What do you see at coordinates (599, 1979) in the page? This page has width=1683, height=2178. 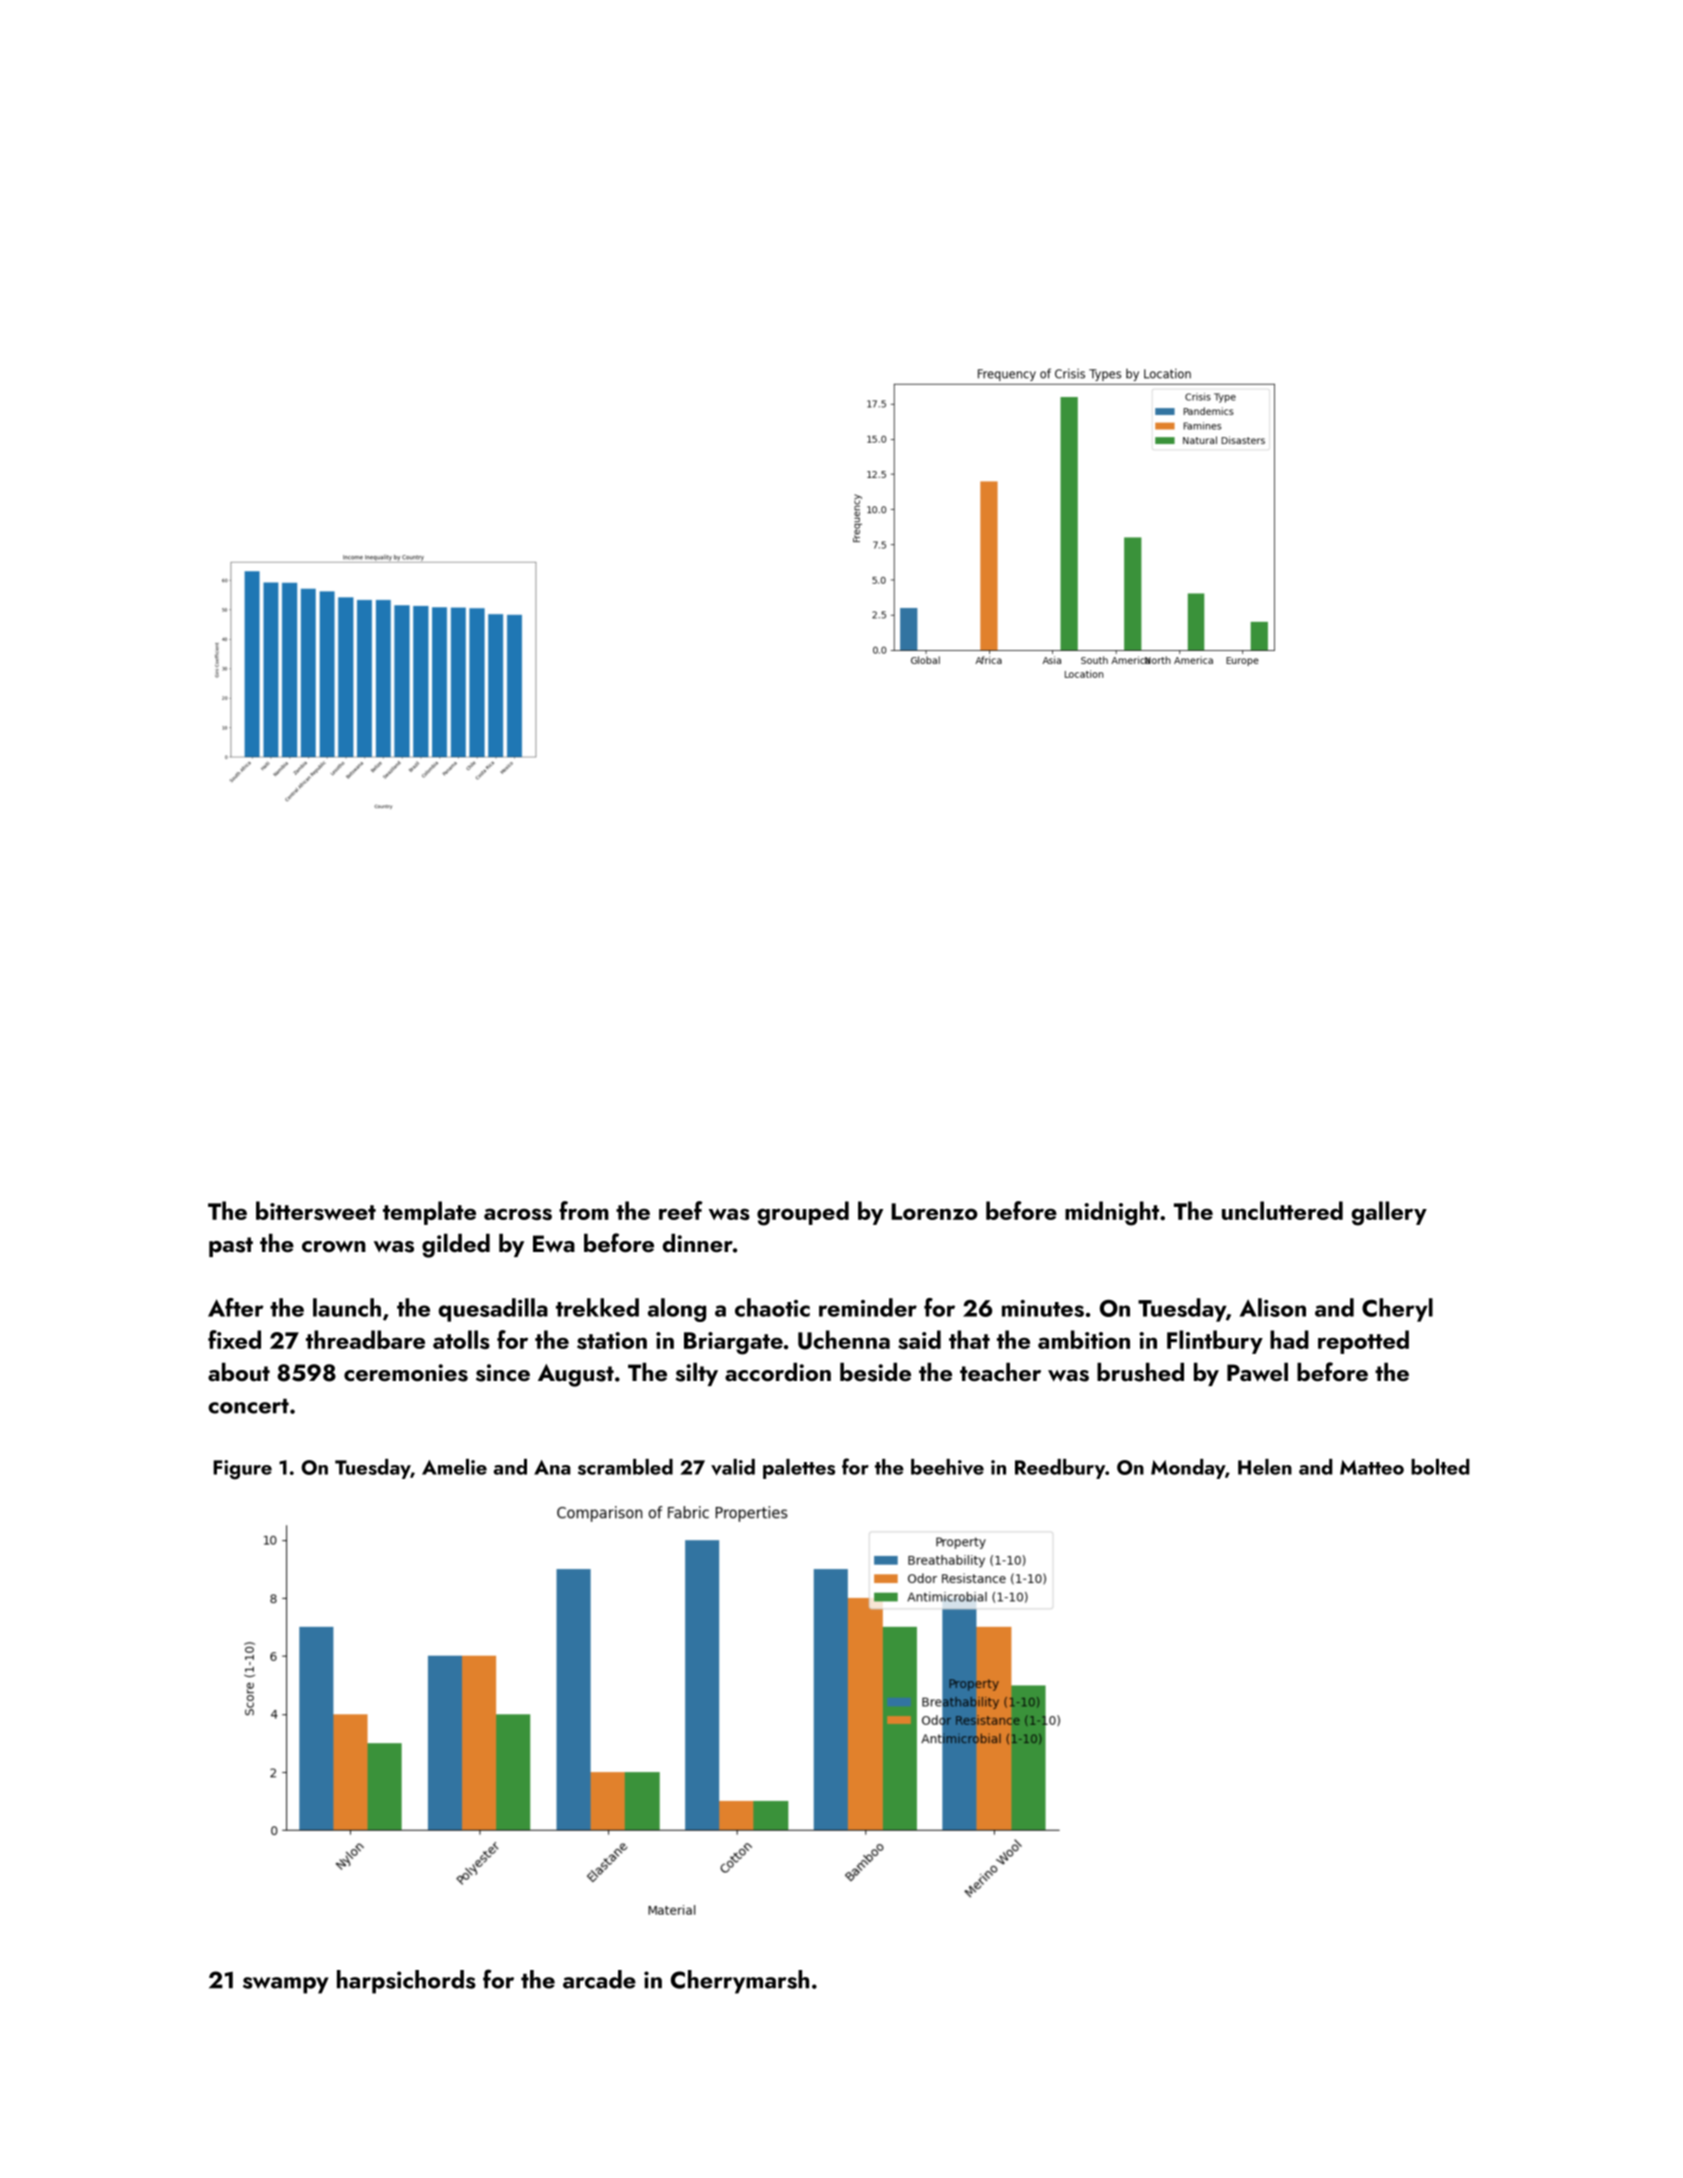 I see `arcade` at bounding box center [599, 1979].
